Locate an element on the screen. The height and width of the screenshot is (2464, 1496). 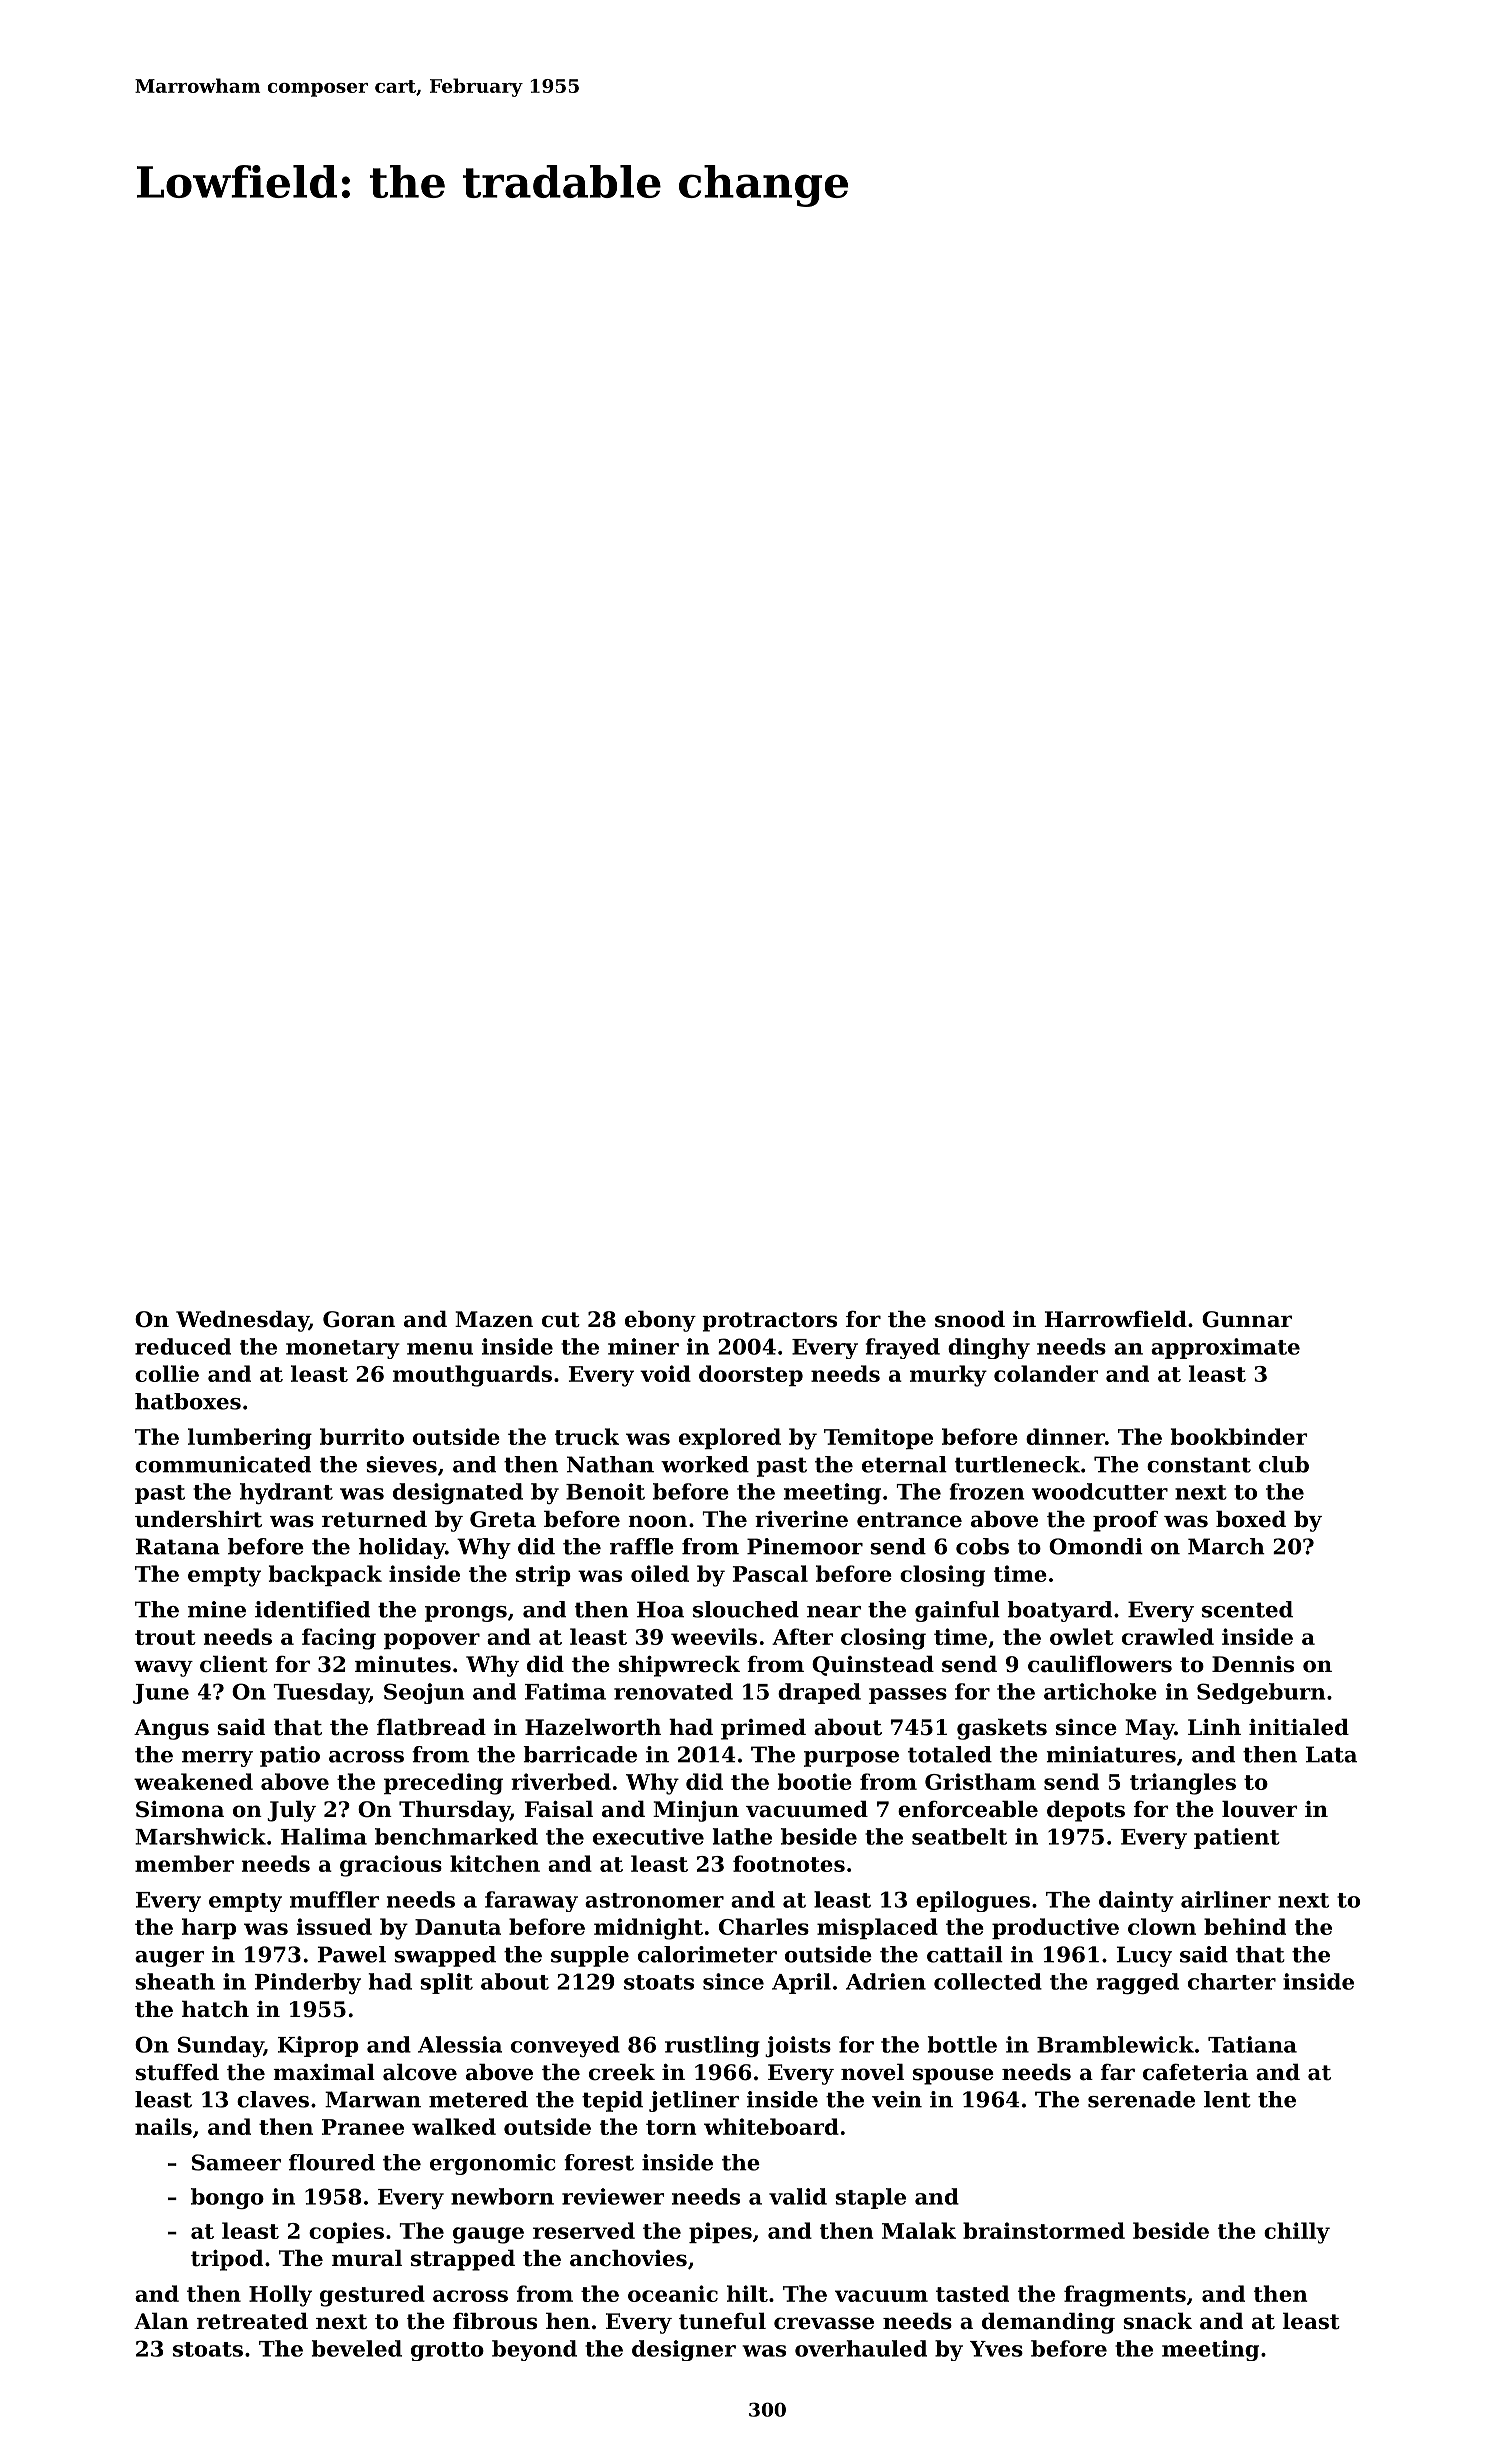
designer is located at coordinates (684, 2350).
